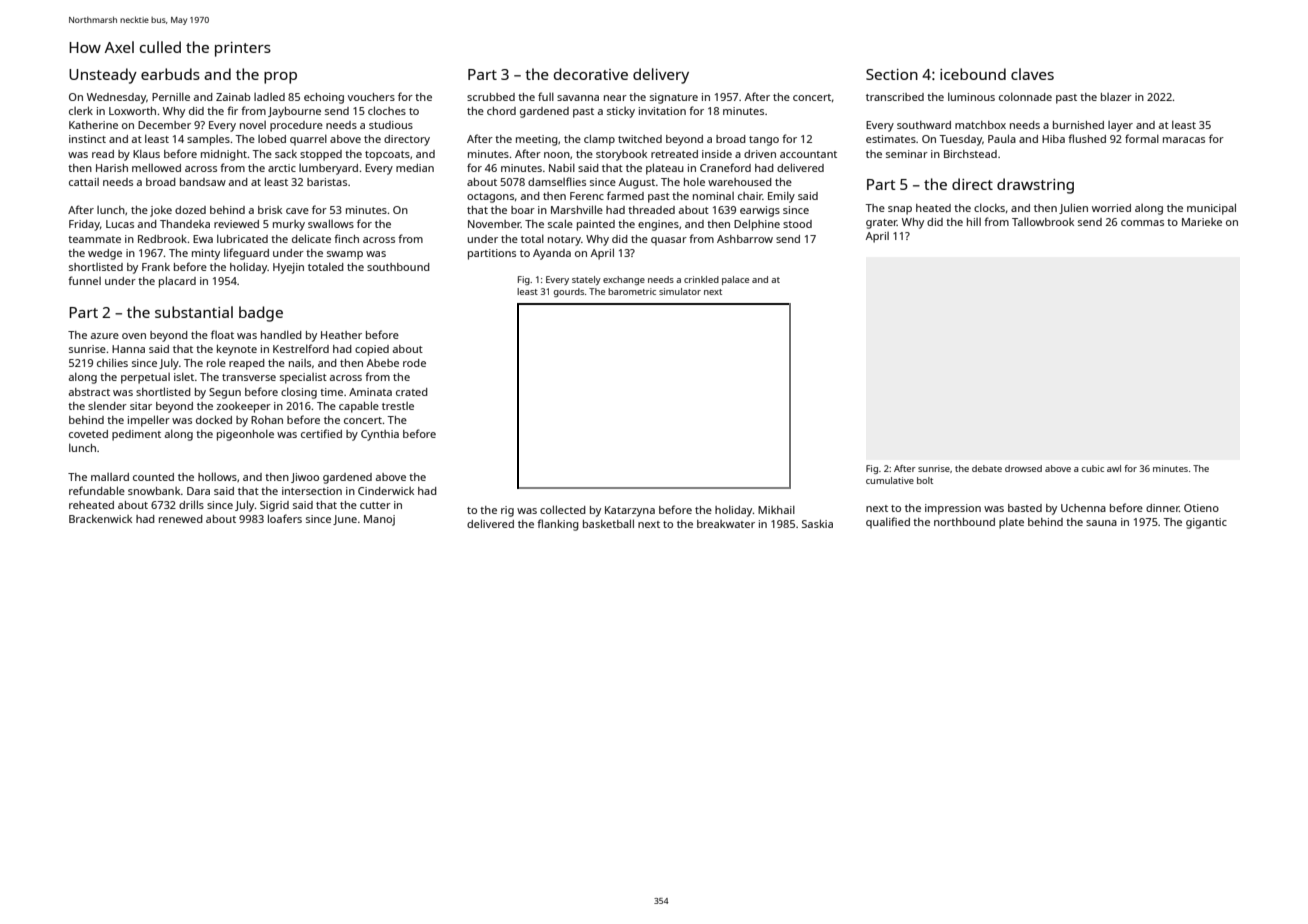 This screenshot has width=1308, height=924. Describe the element at coordinates (345, 520) in the screenshot. I see `June` at that location.
